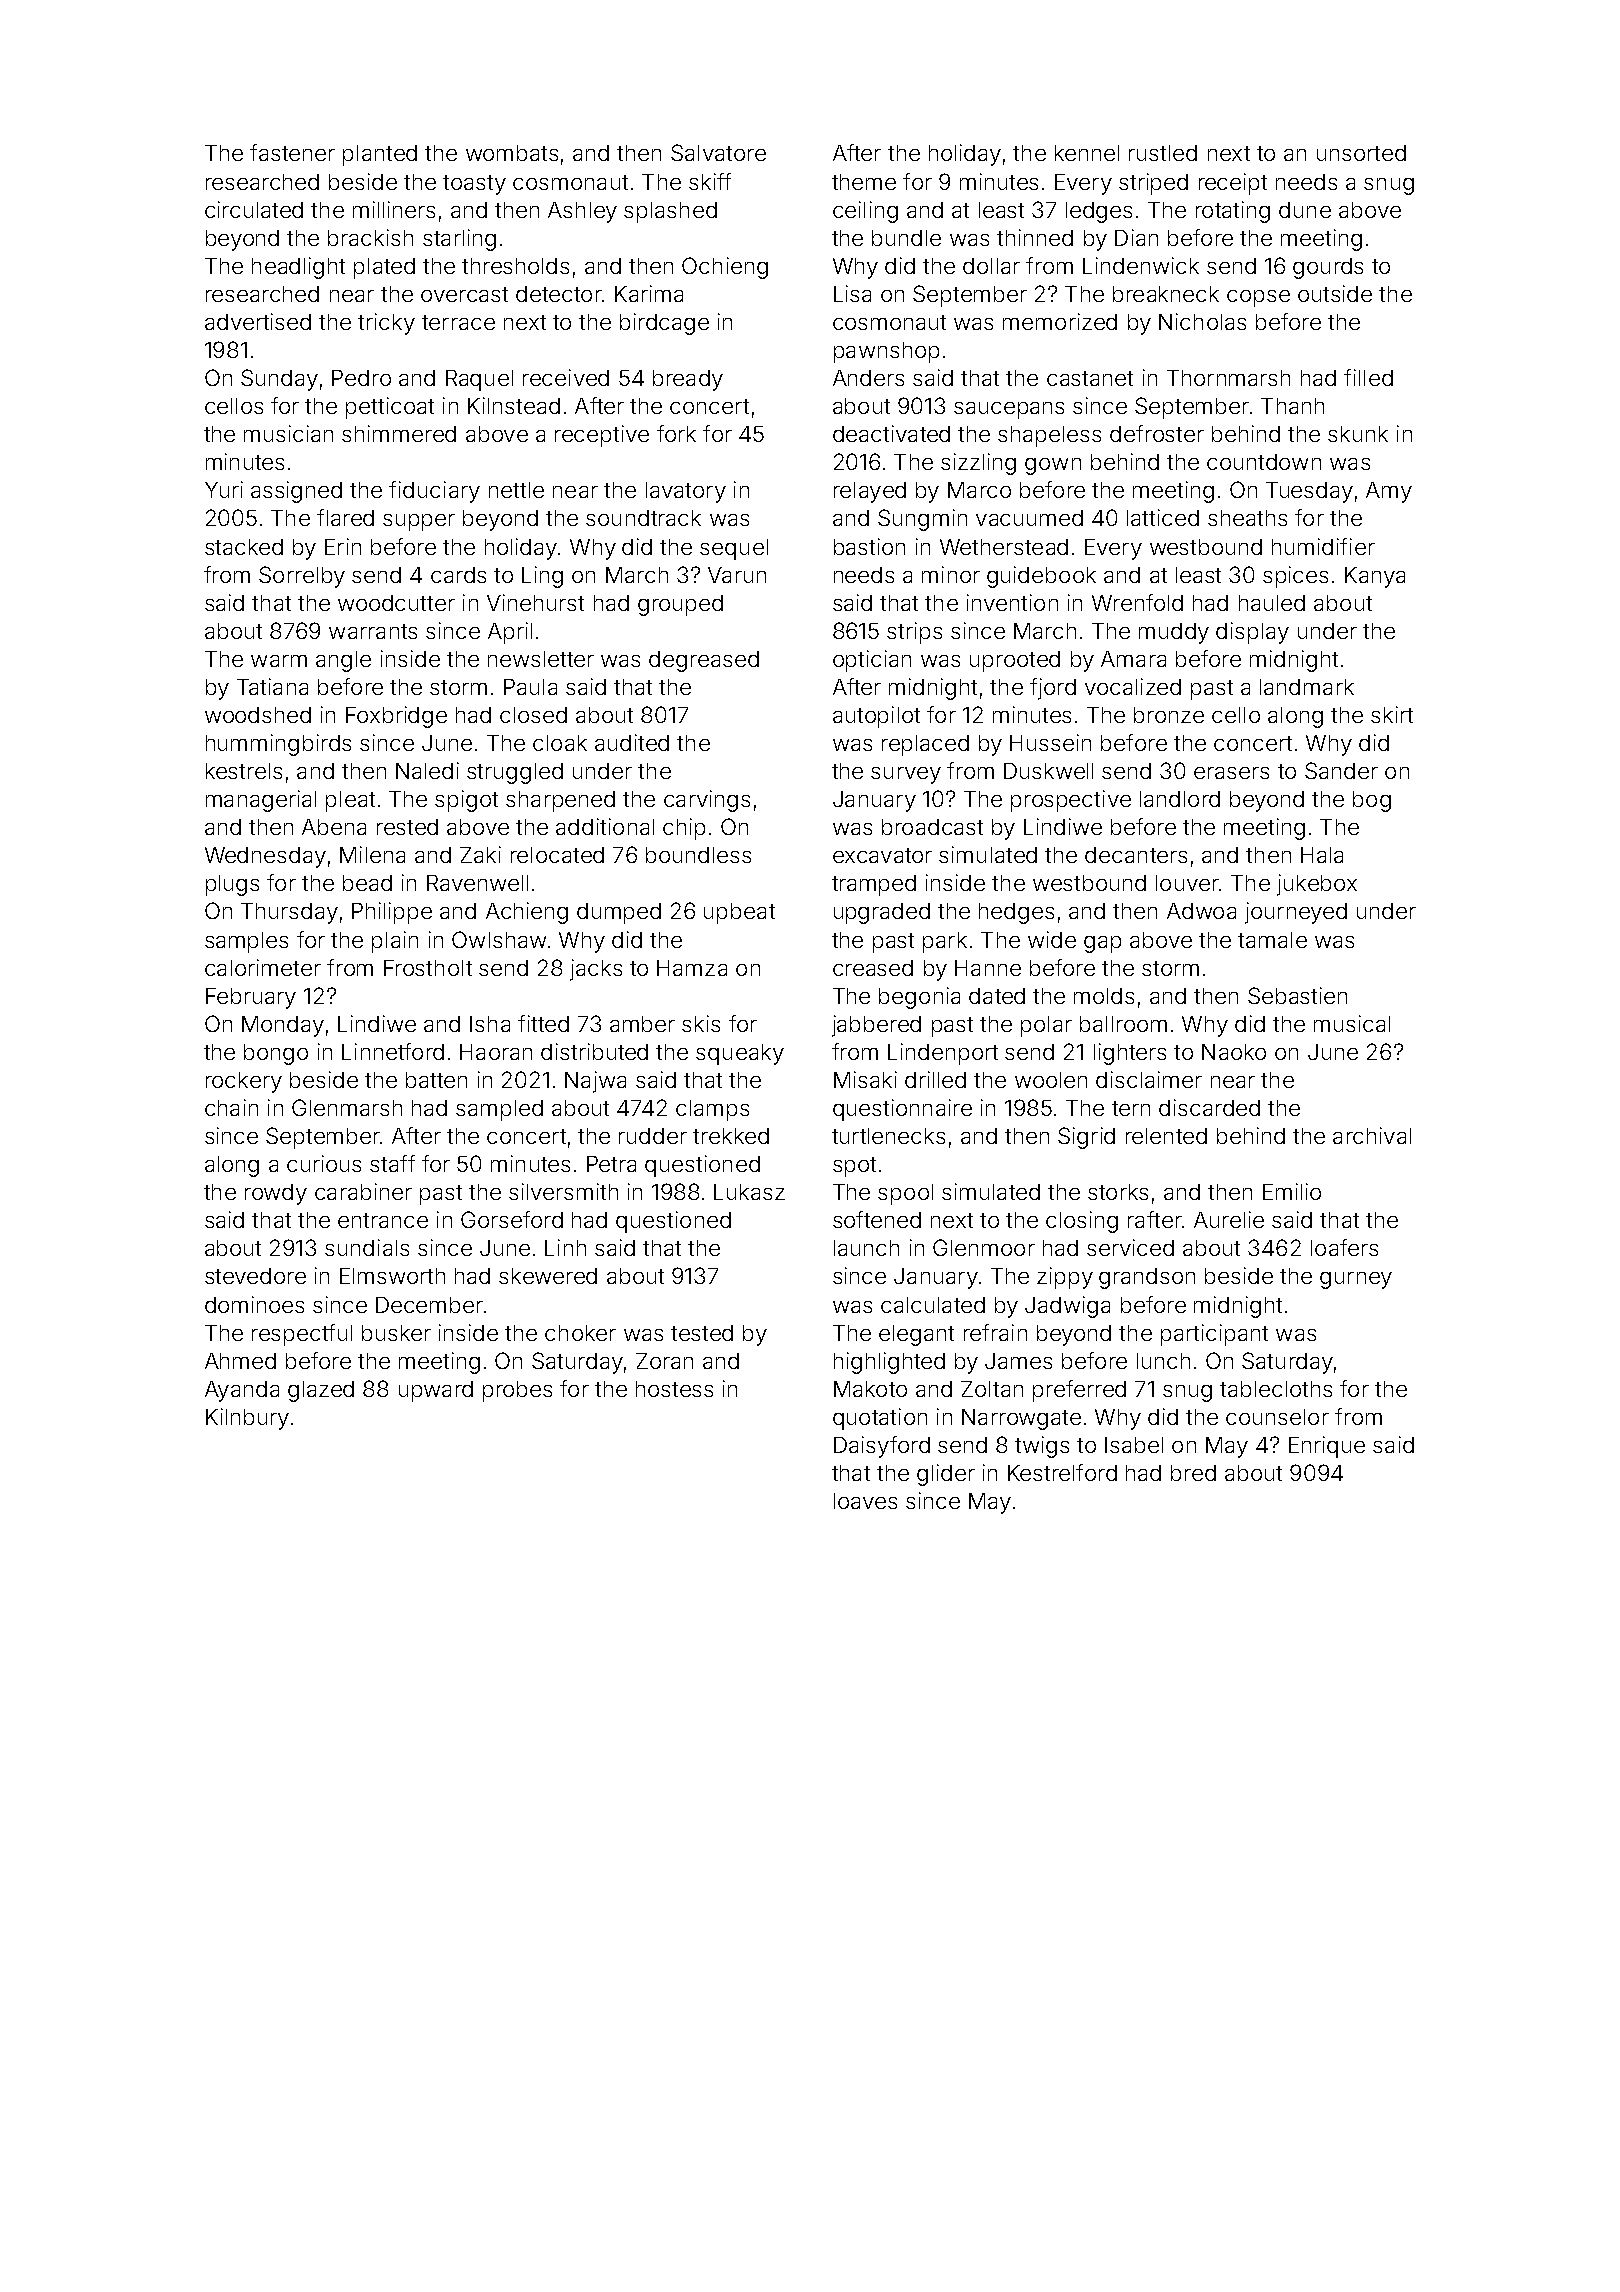 Image resolution: width=1620 pixels, height=2292 pixels. I want to click on Salvatore, so click(718, 152).
